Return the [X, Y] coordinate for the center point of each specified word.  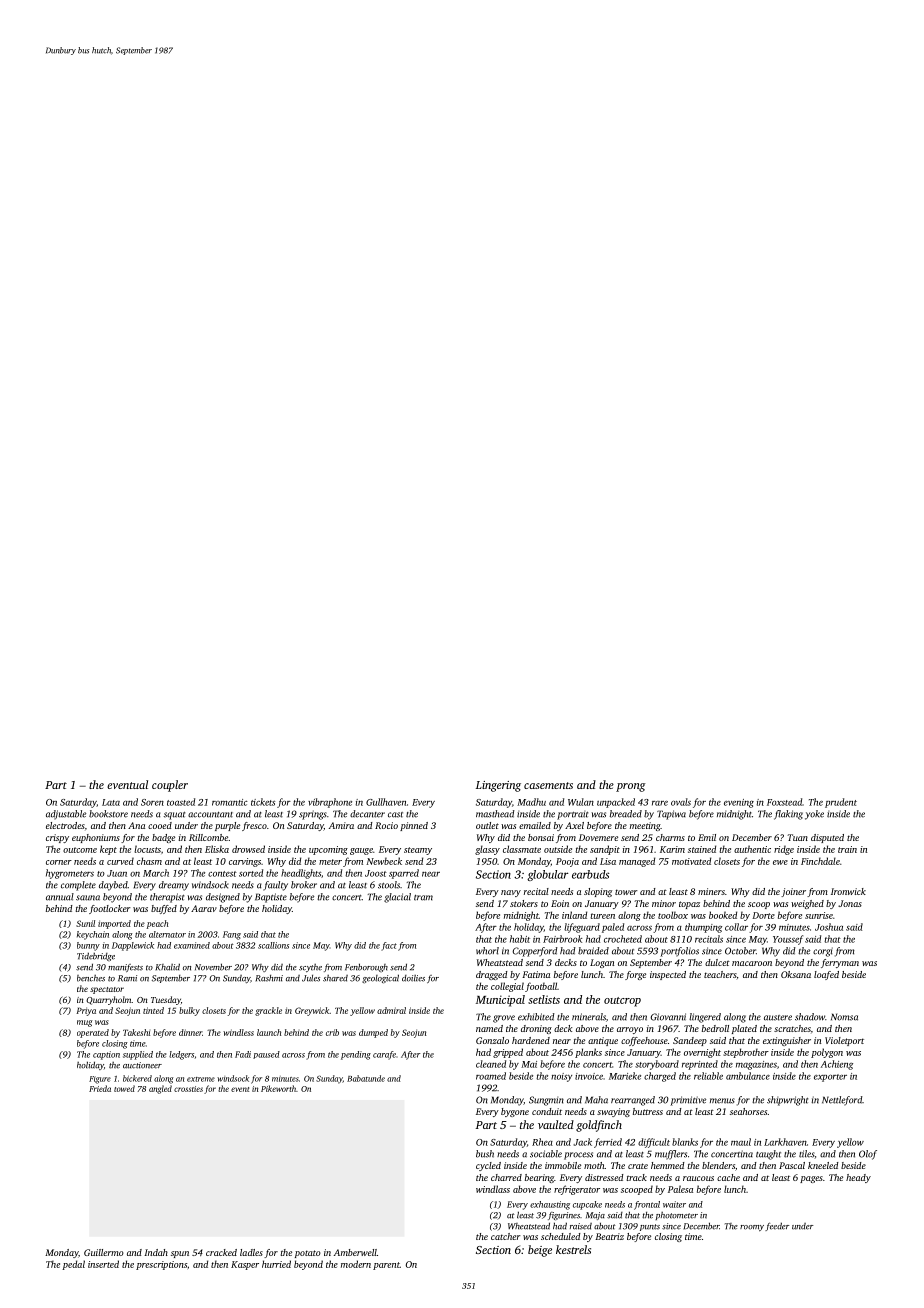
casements [548, 785]
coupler [170, 786]
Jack [582, 1142]
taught [768, 1155]
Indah [156, 1252]
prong [631, 787]
